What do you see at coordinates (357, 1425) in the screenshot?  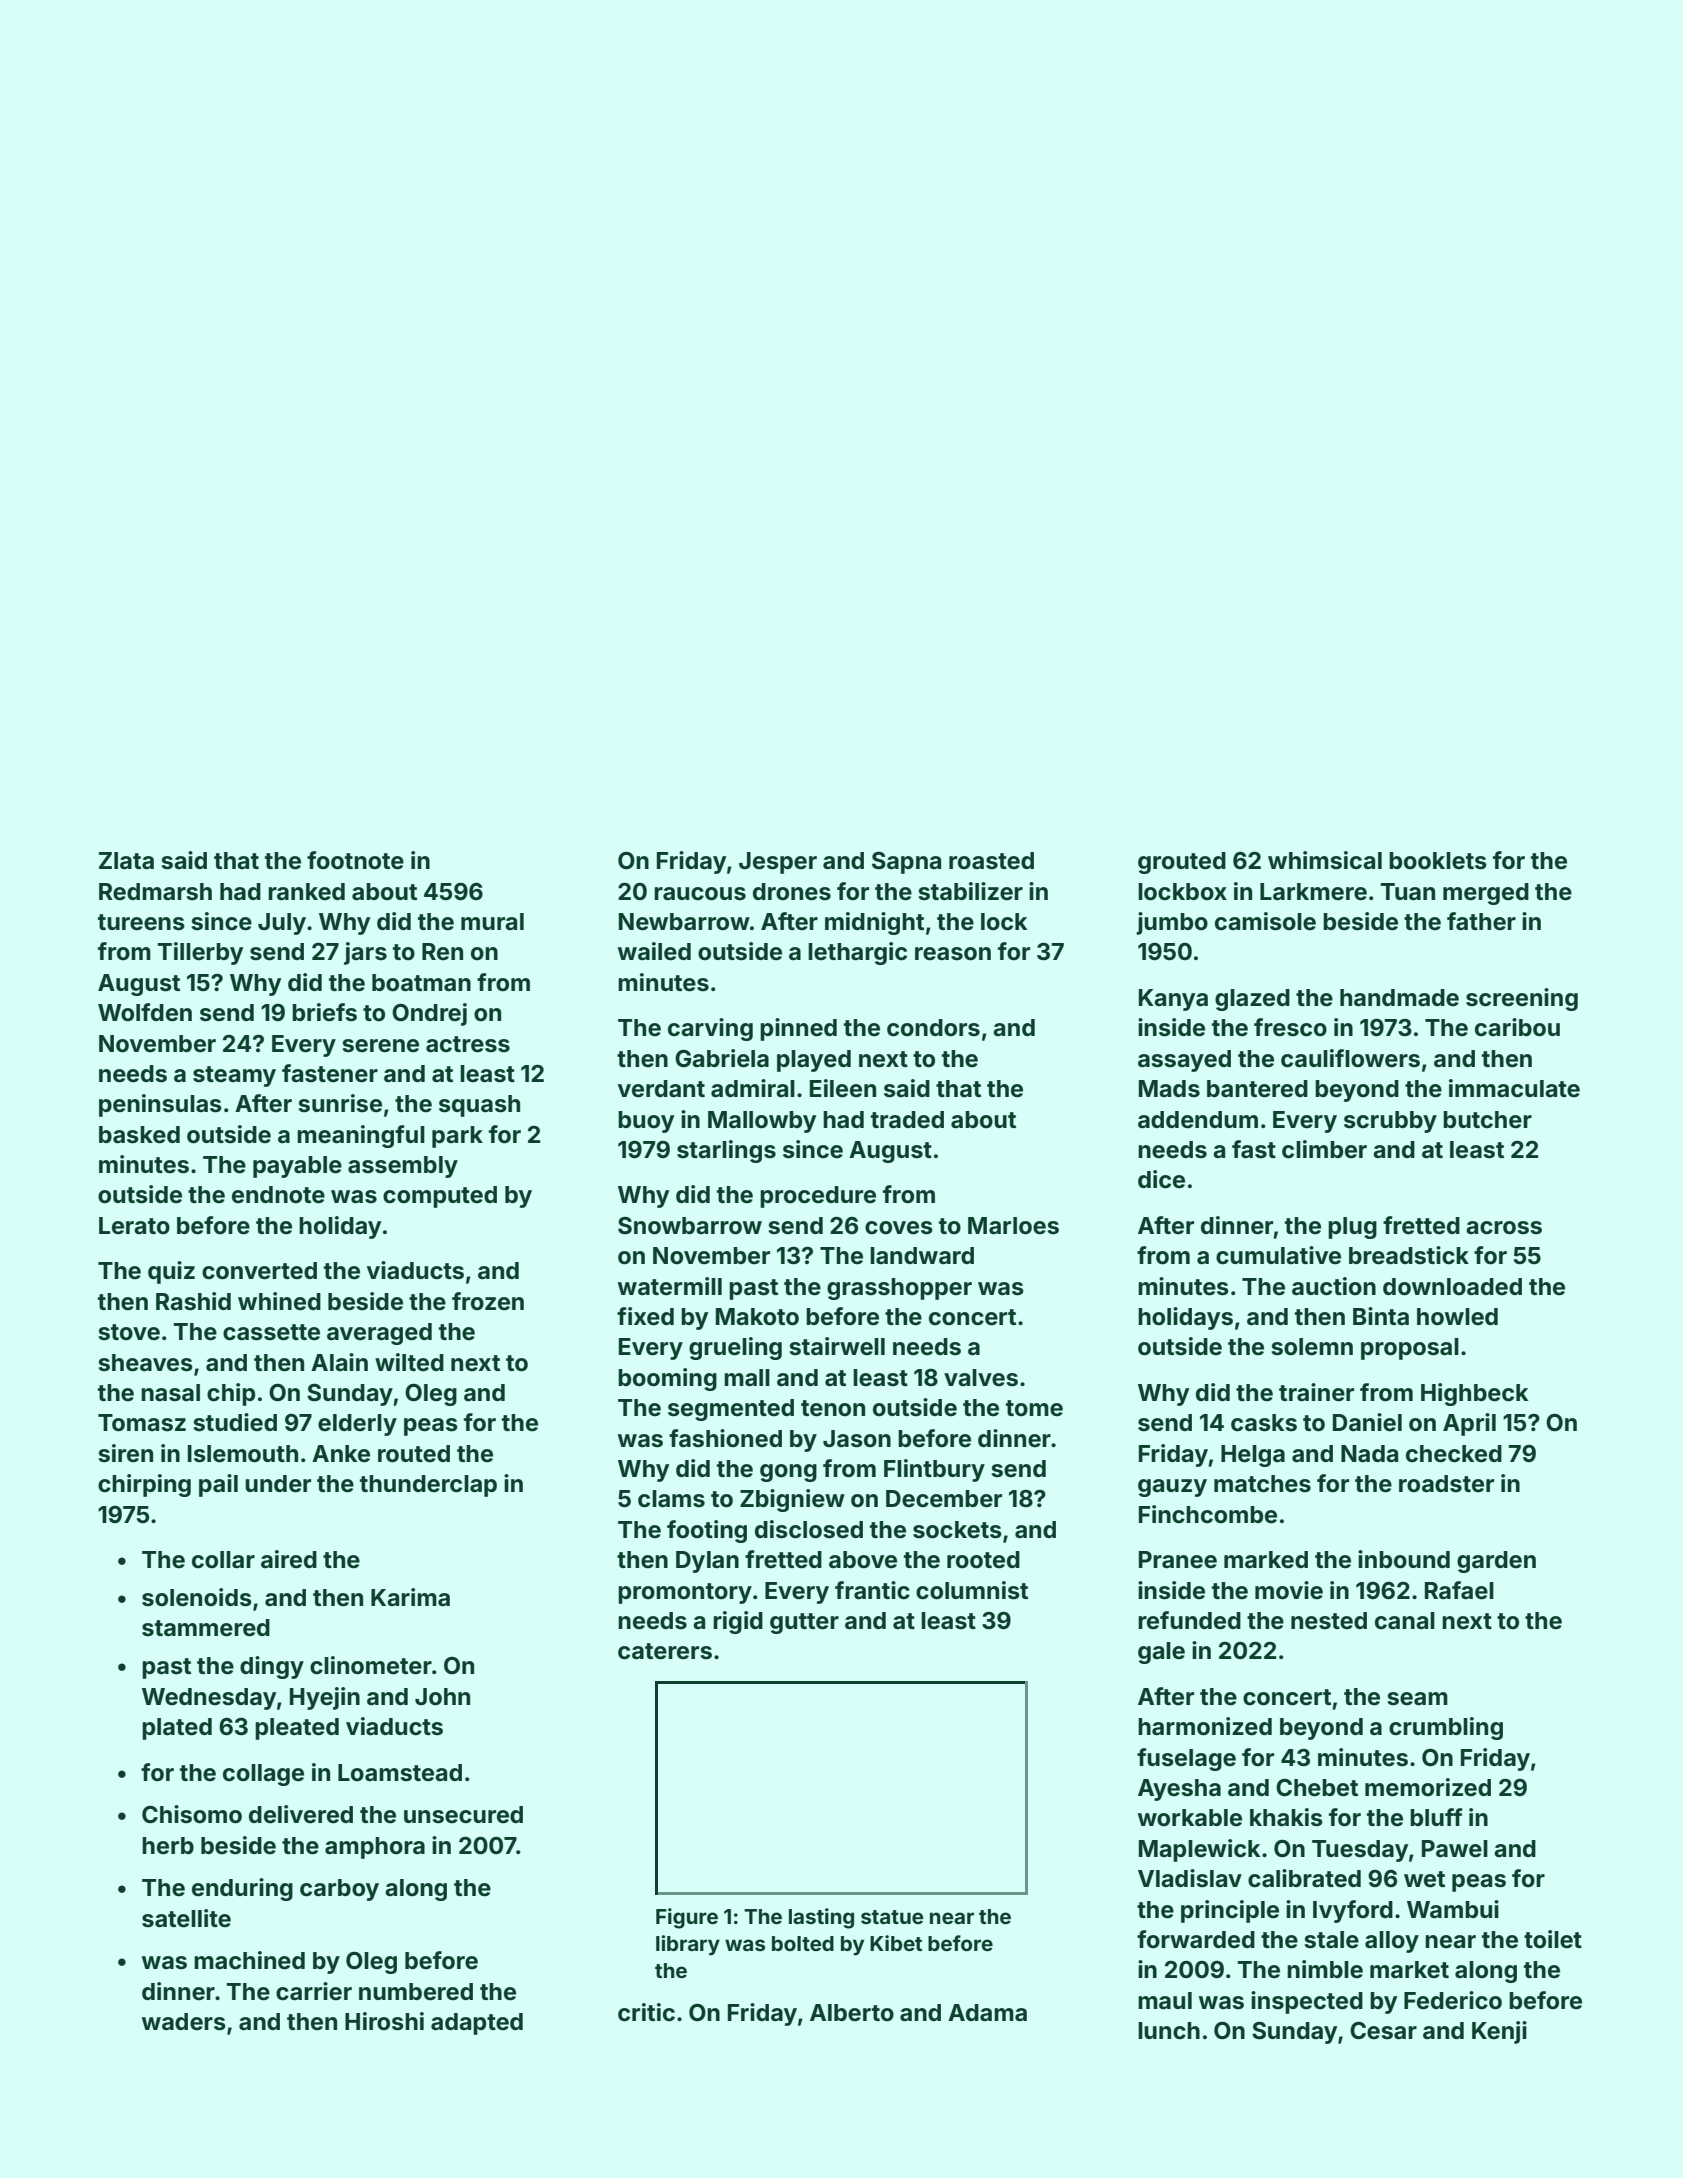 I see `elderly` at bounding box center [357, 1425].
